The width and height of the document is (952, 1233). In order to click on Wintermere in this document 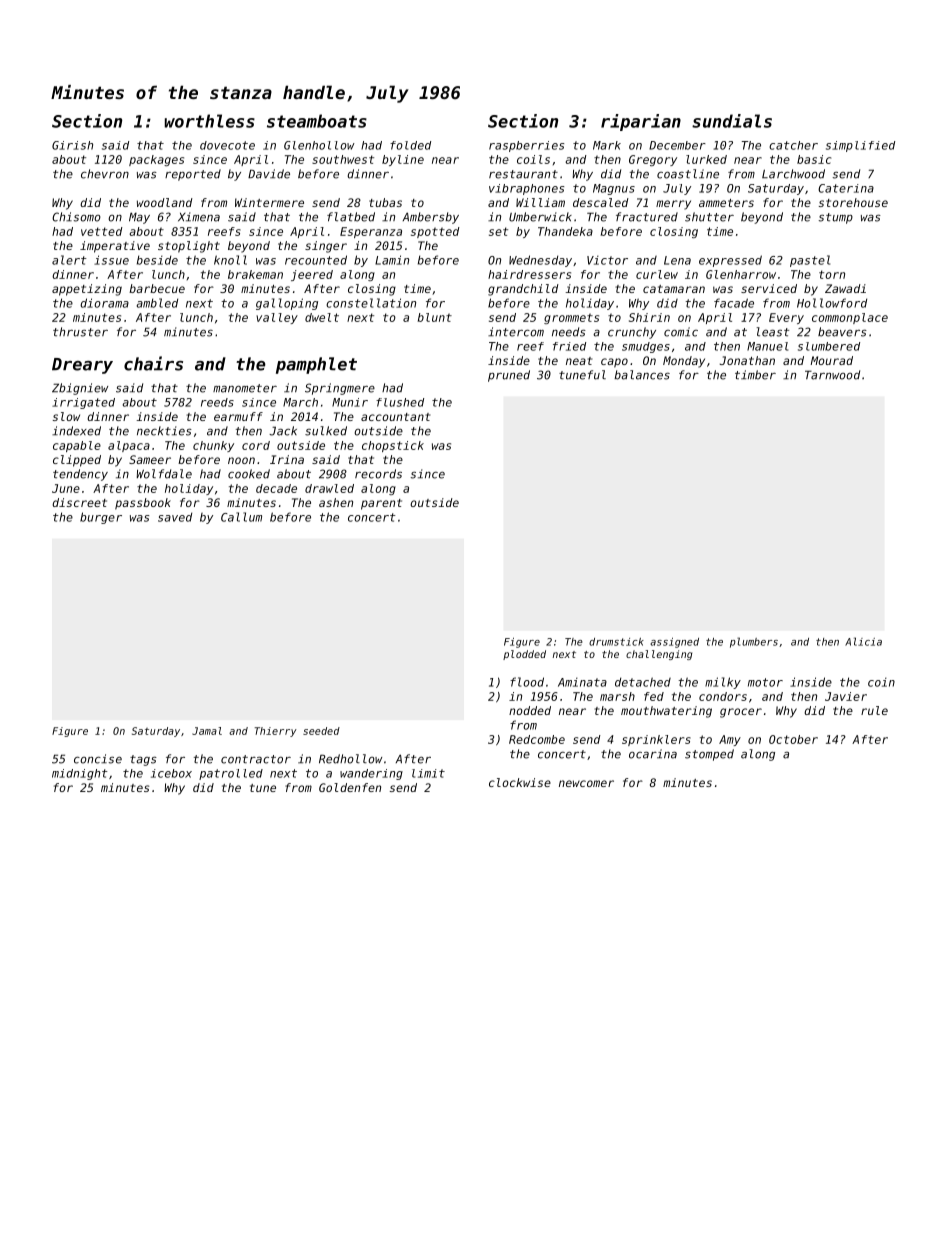, I will do `click(269, 202)`.
